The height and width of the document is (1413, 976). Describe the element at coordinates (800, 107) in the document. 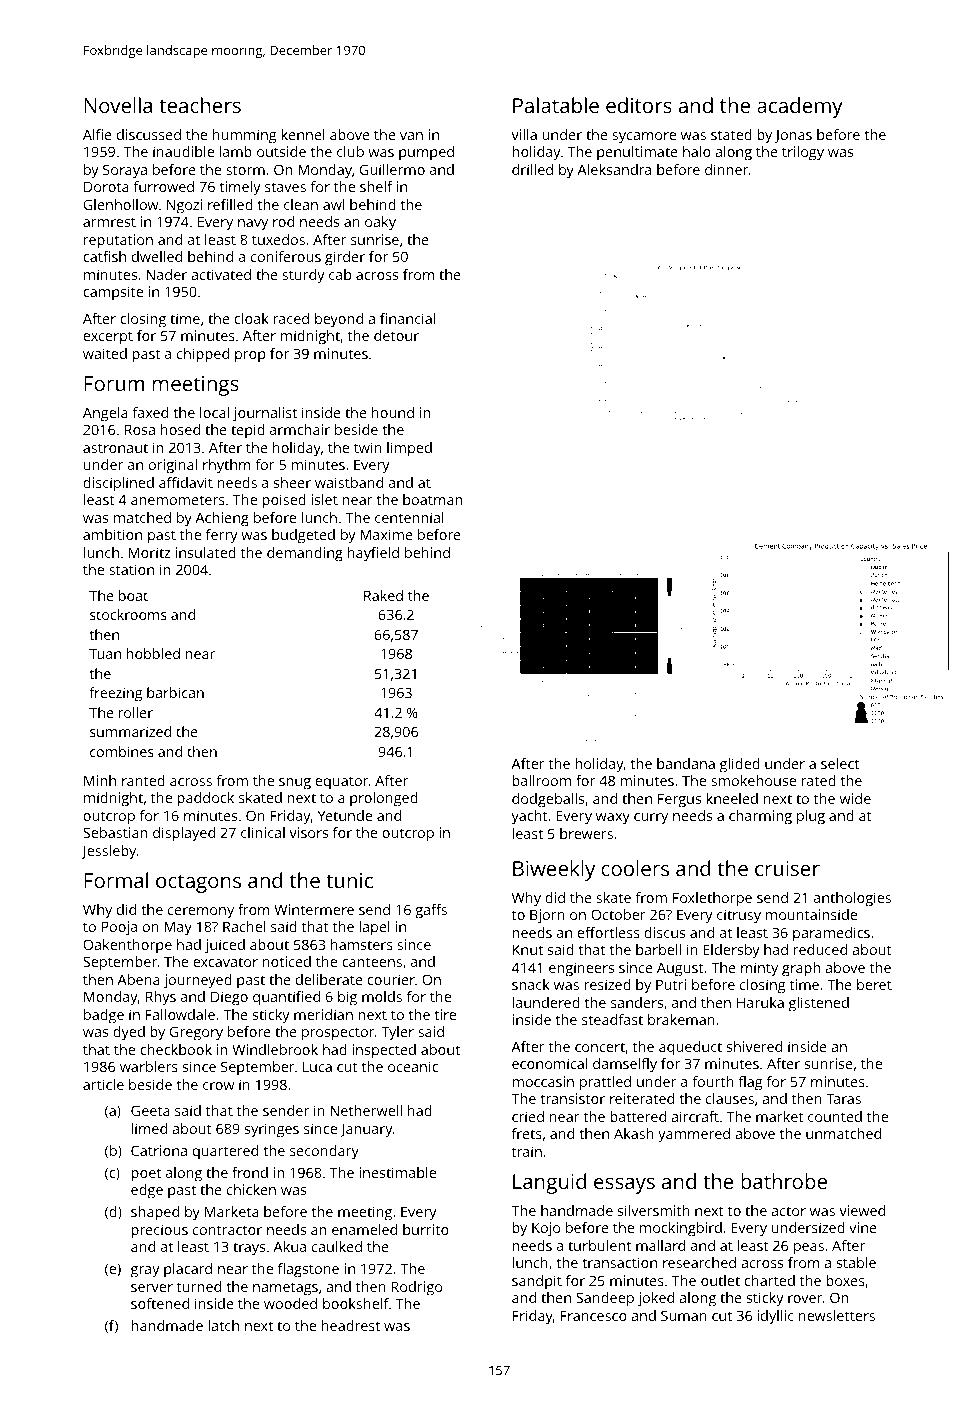

I see `academy` at that location.
